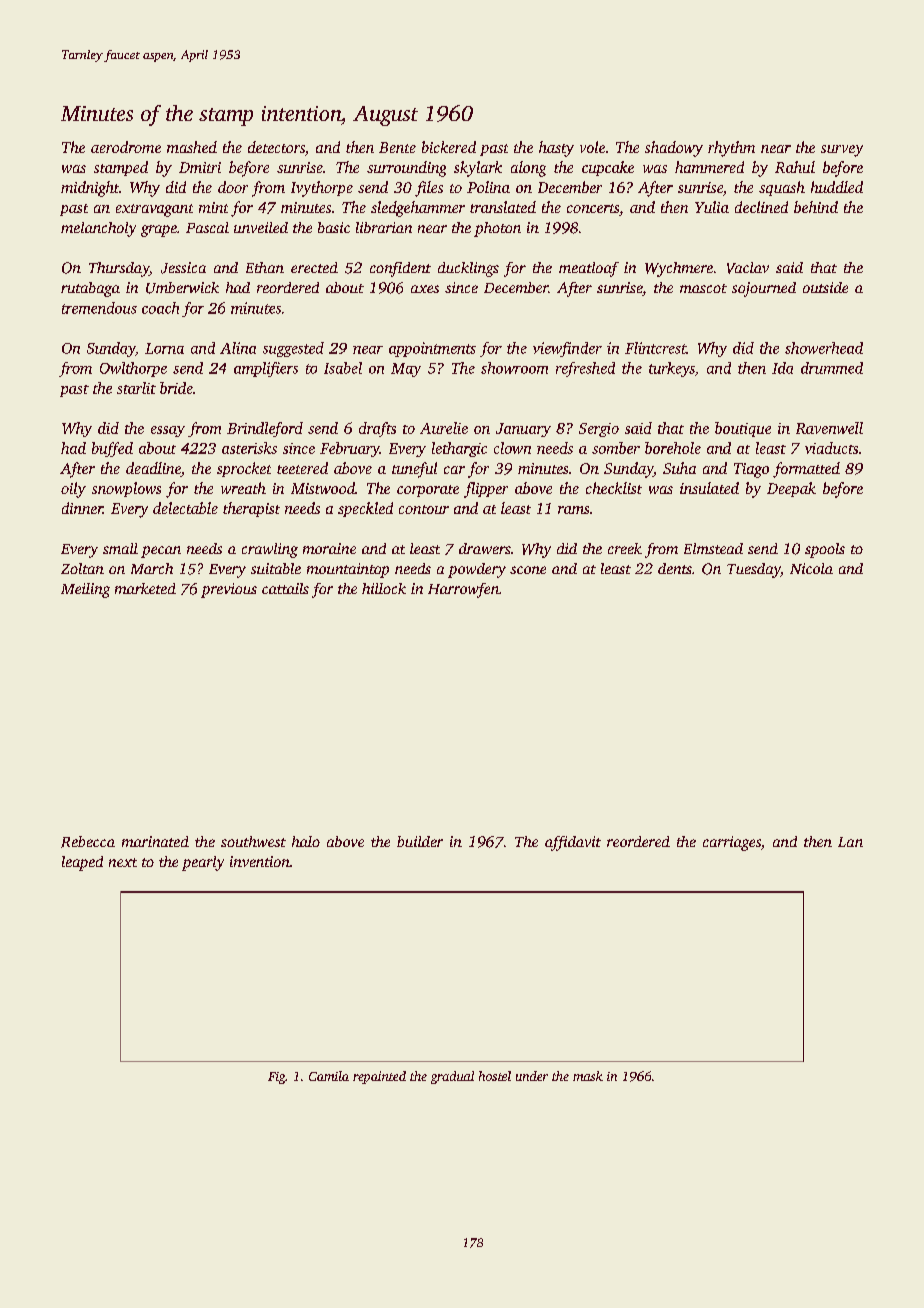  What do you see at coordinates (811, 568) in the page?
I see `Nicola` at bounding box center [811, 568].
